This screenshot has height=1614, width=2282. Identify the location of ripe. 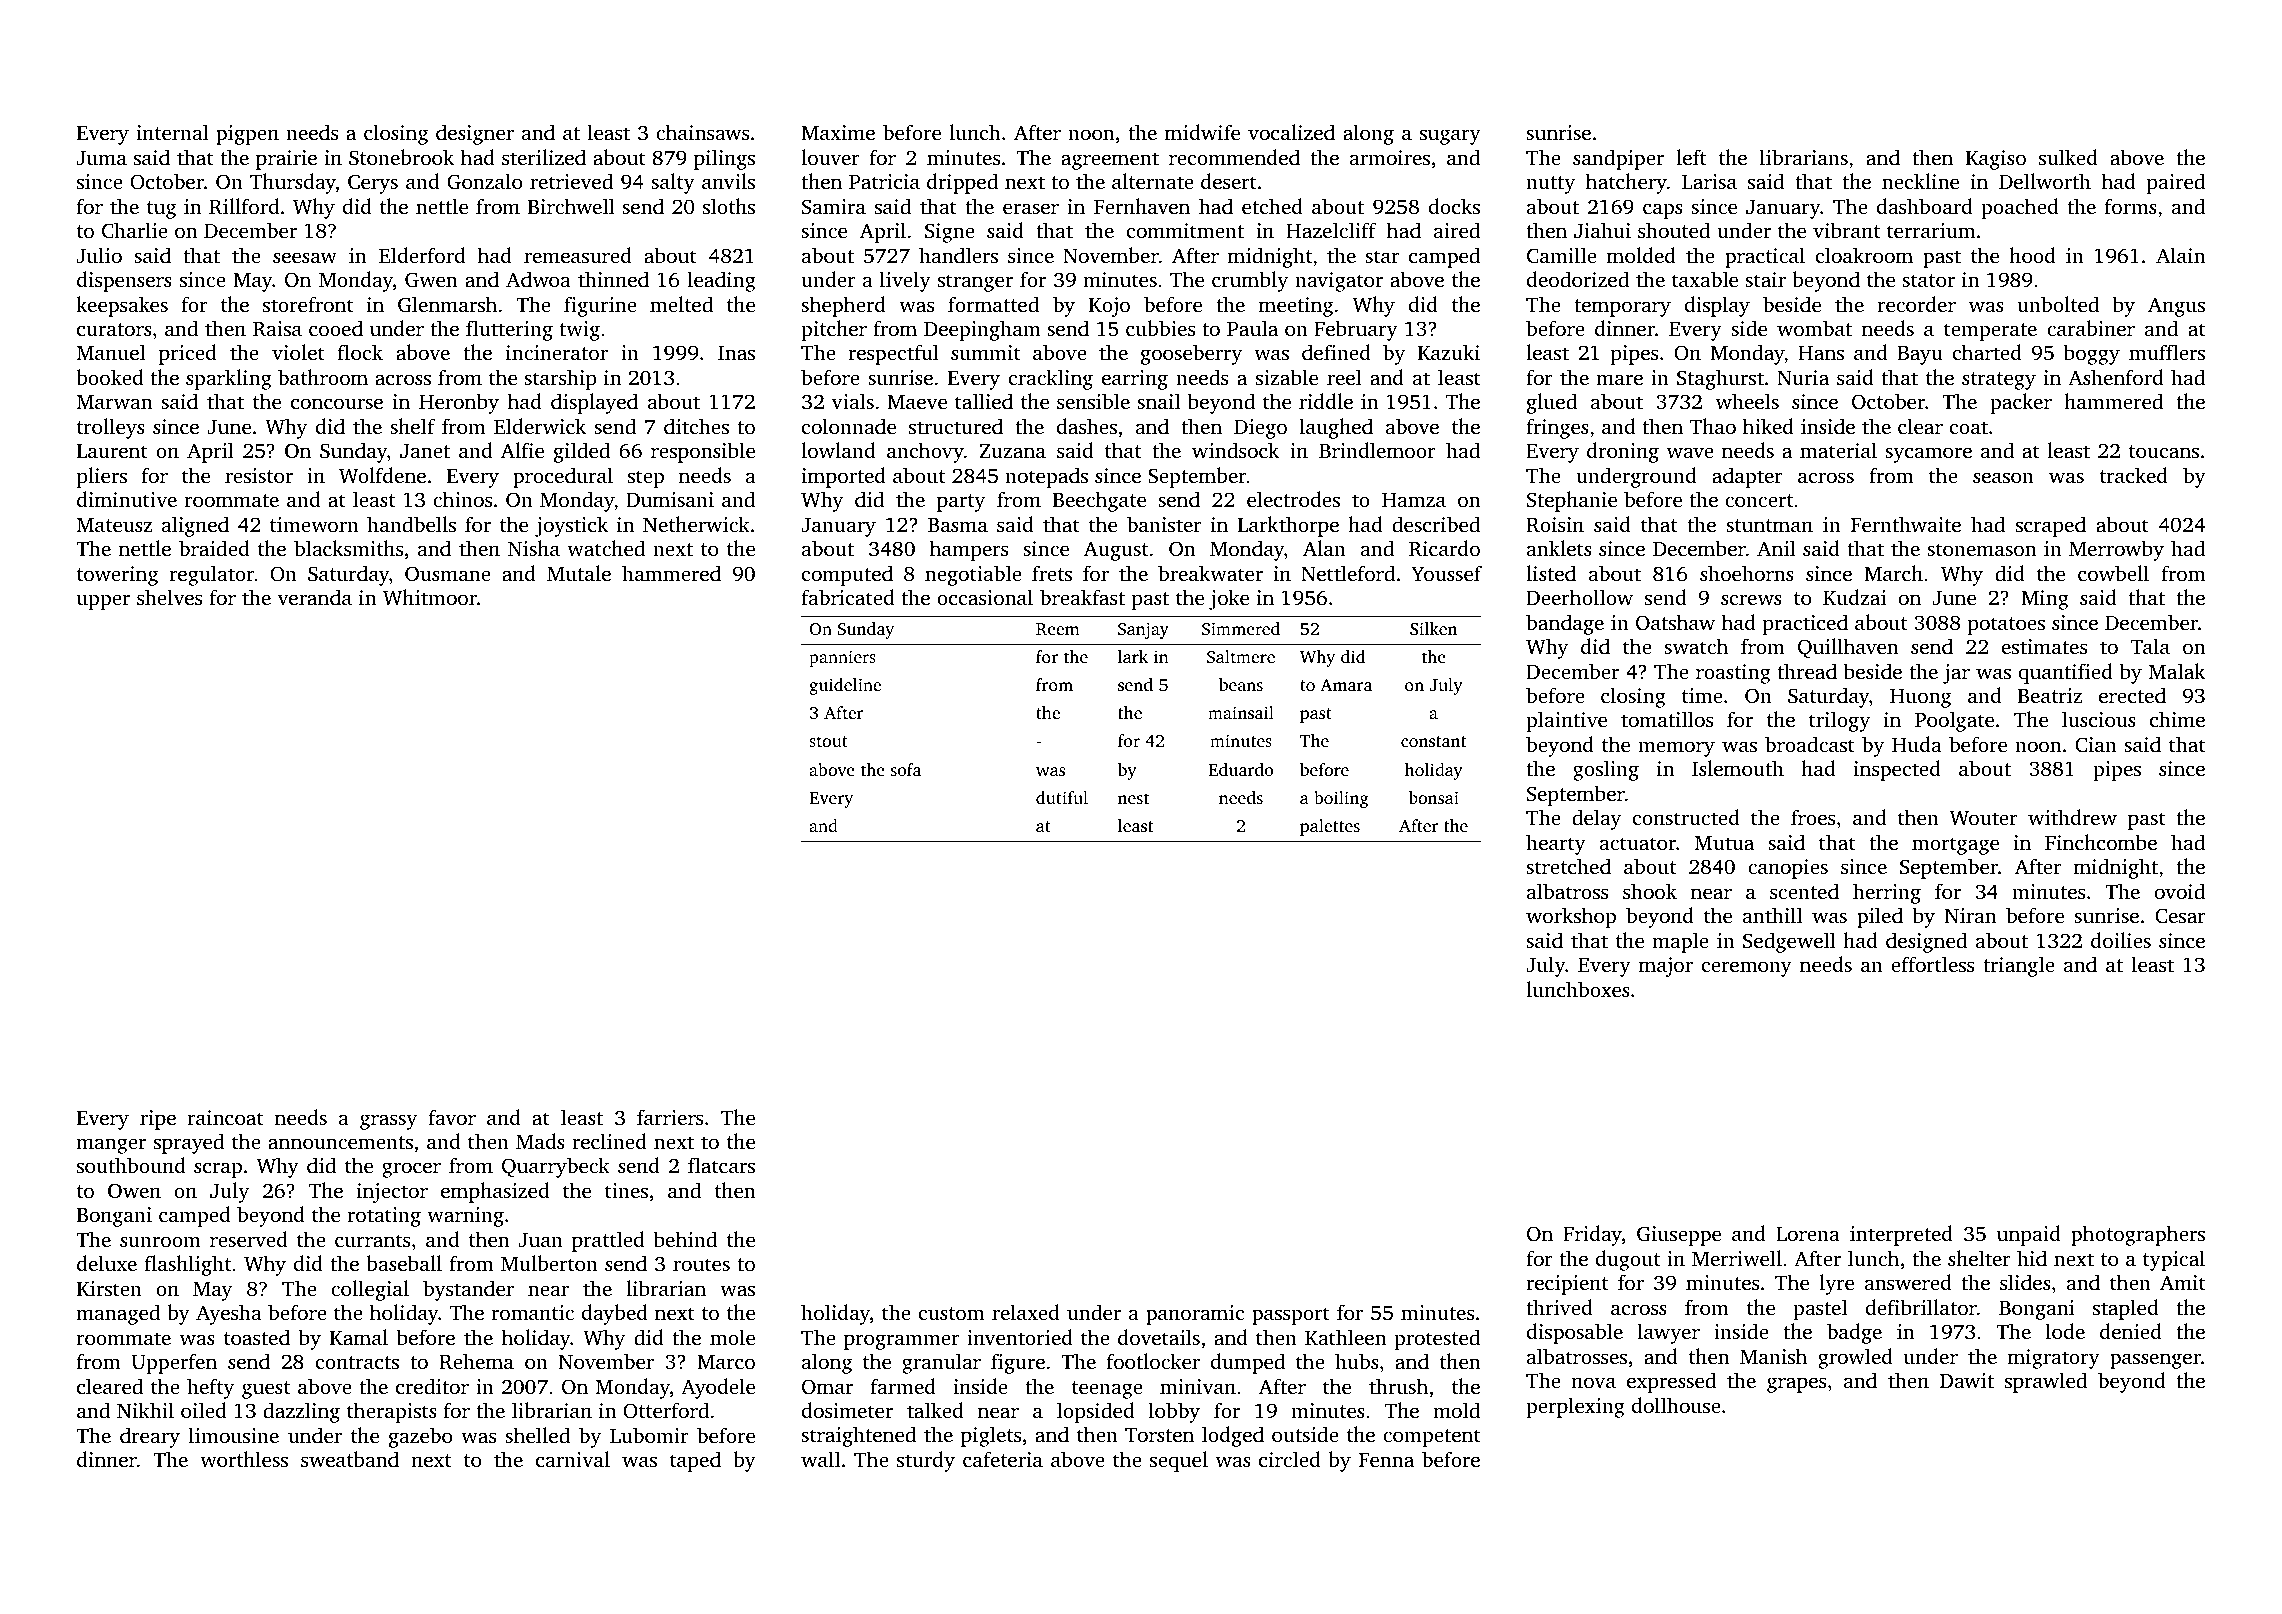
(158, 1120).
